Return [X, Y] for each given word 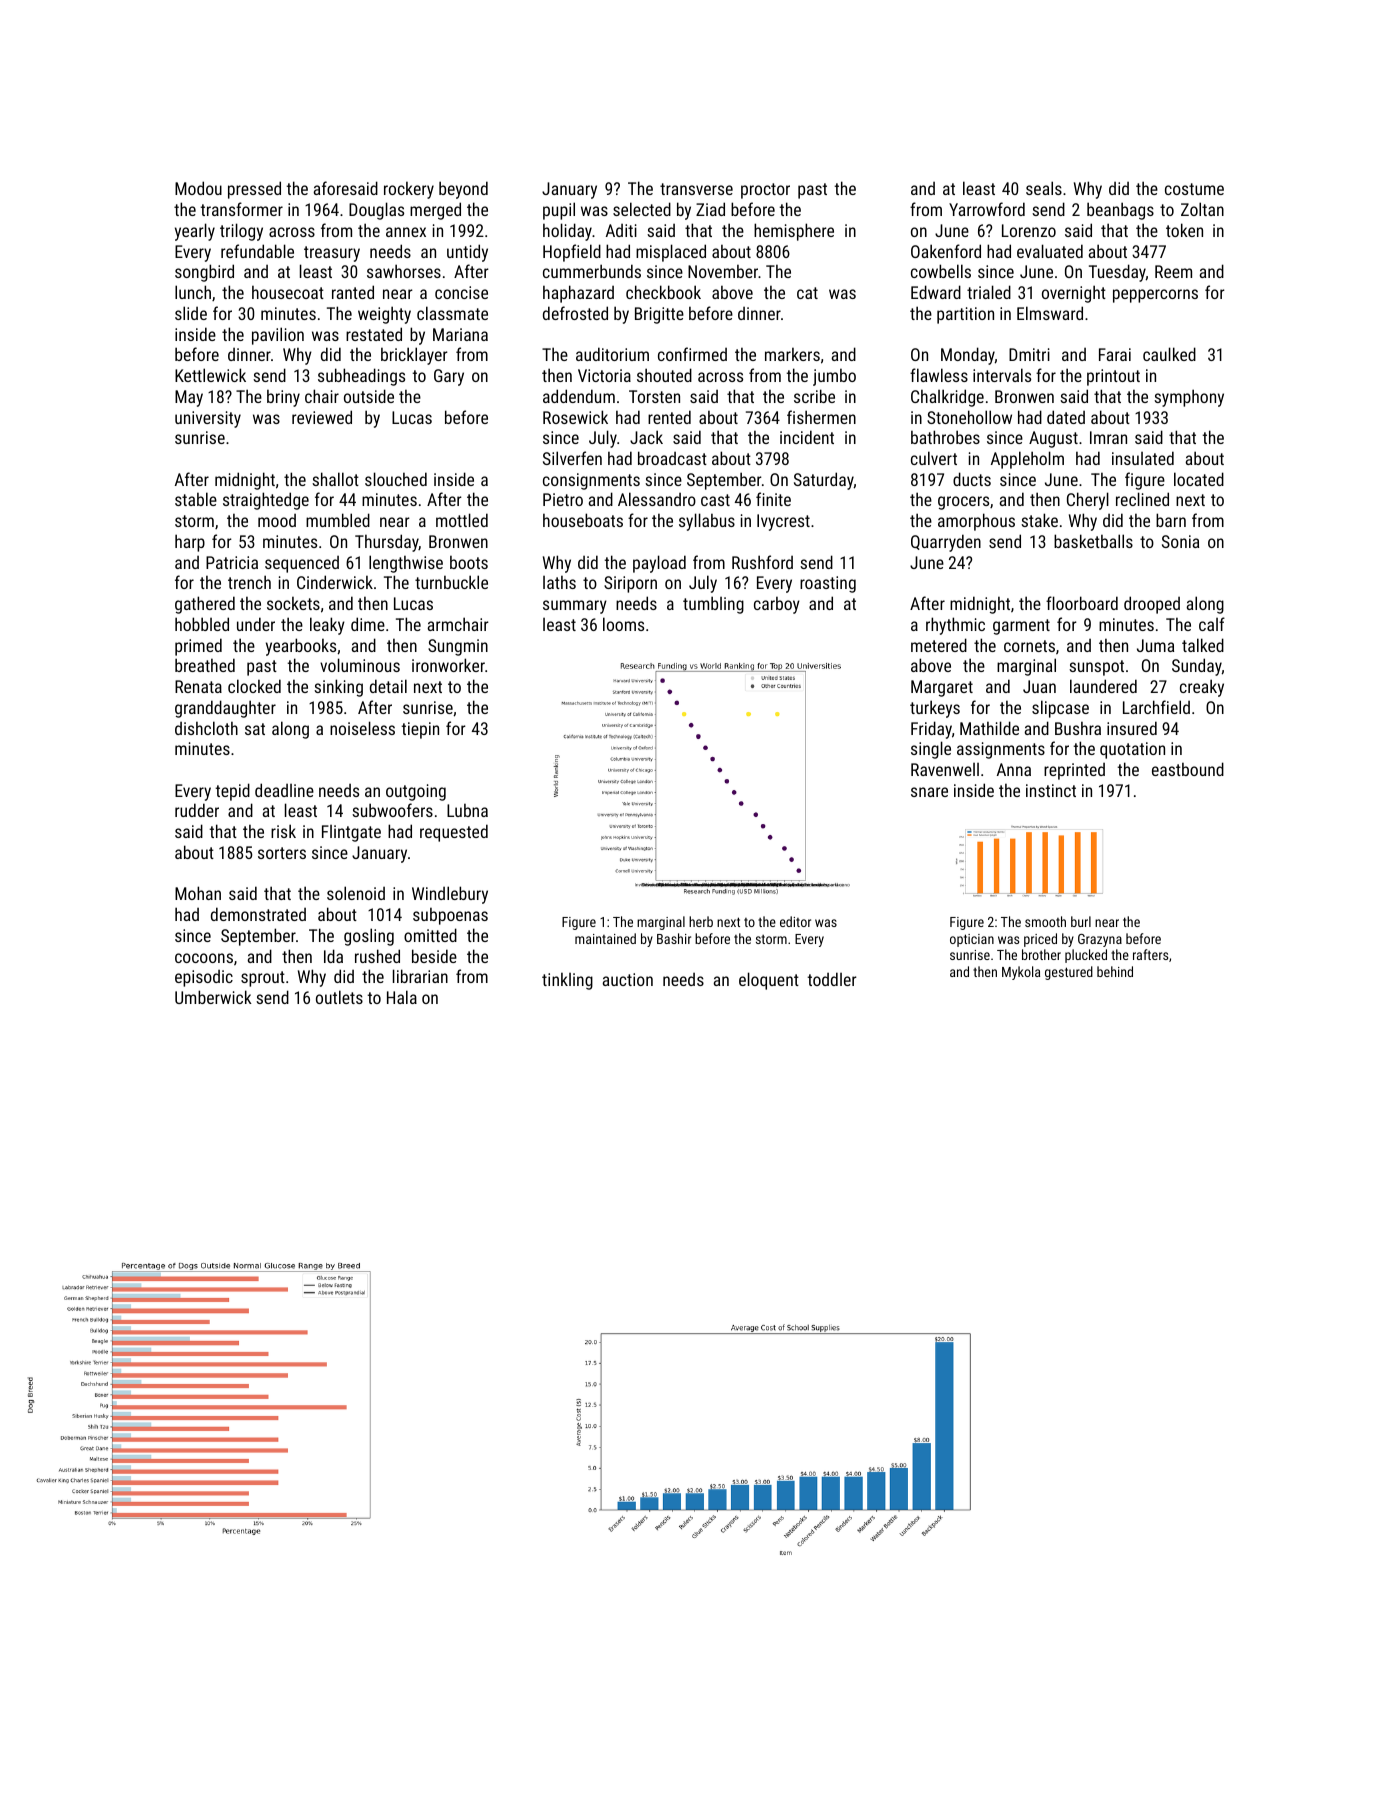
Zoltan [1202, 209]
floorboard [1082, 603]
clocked [254, 686]
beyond [463, 190]
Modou [198, 188]
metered [939, 645]
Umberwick [213, 997]
